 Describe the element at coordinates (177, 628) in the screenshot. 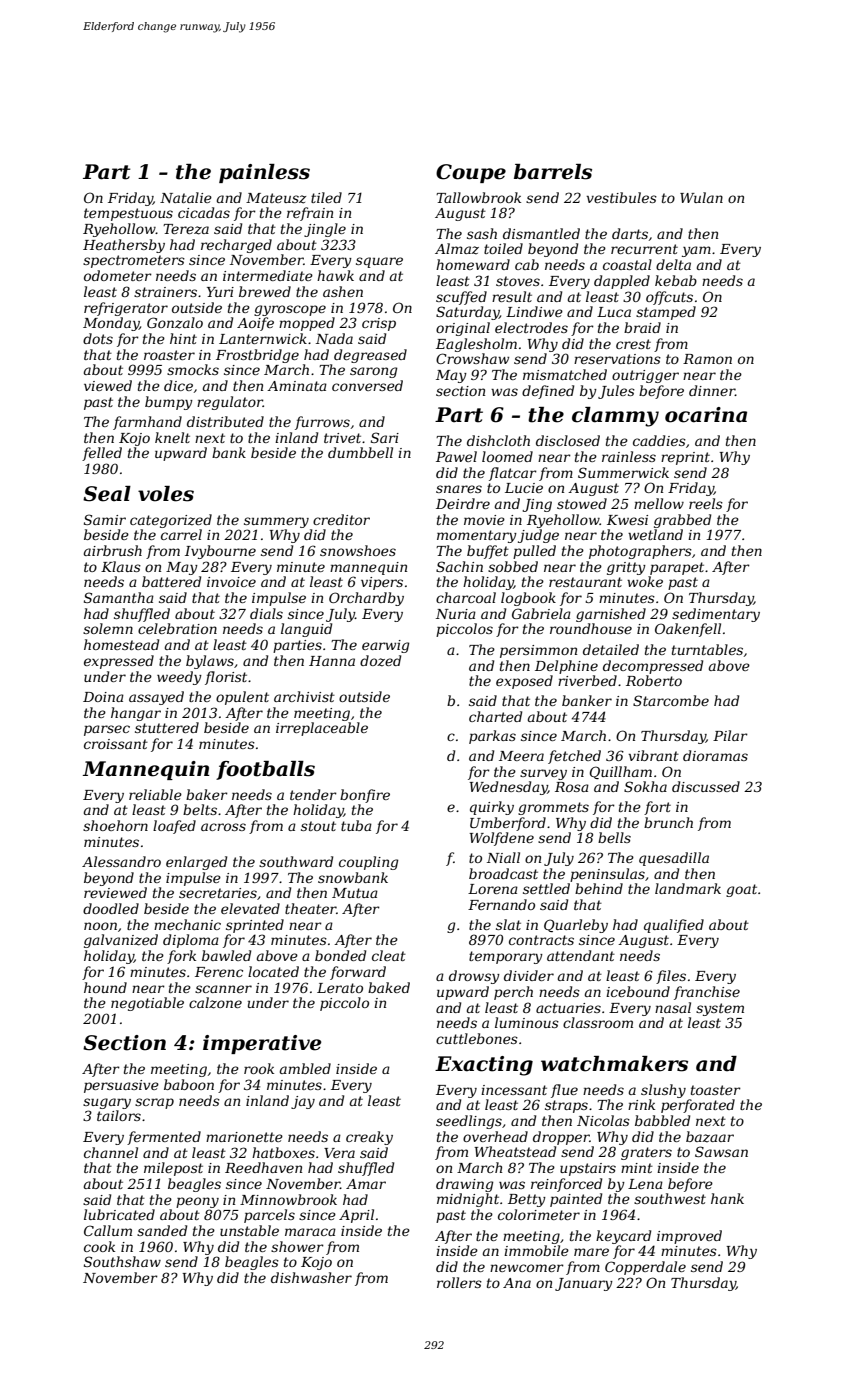

I see `celebration` at that location.
